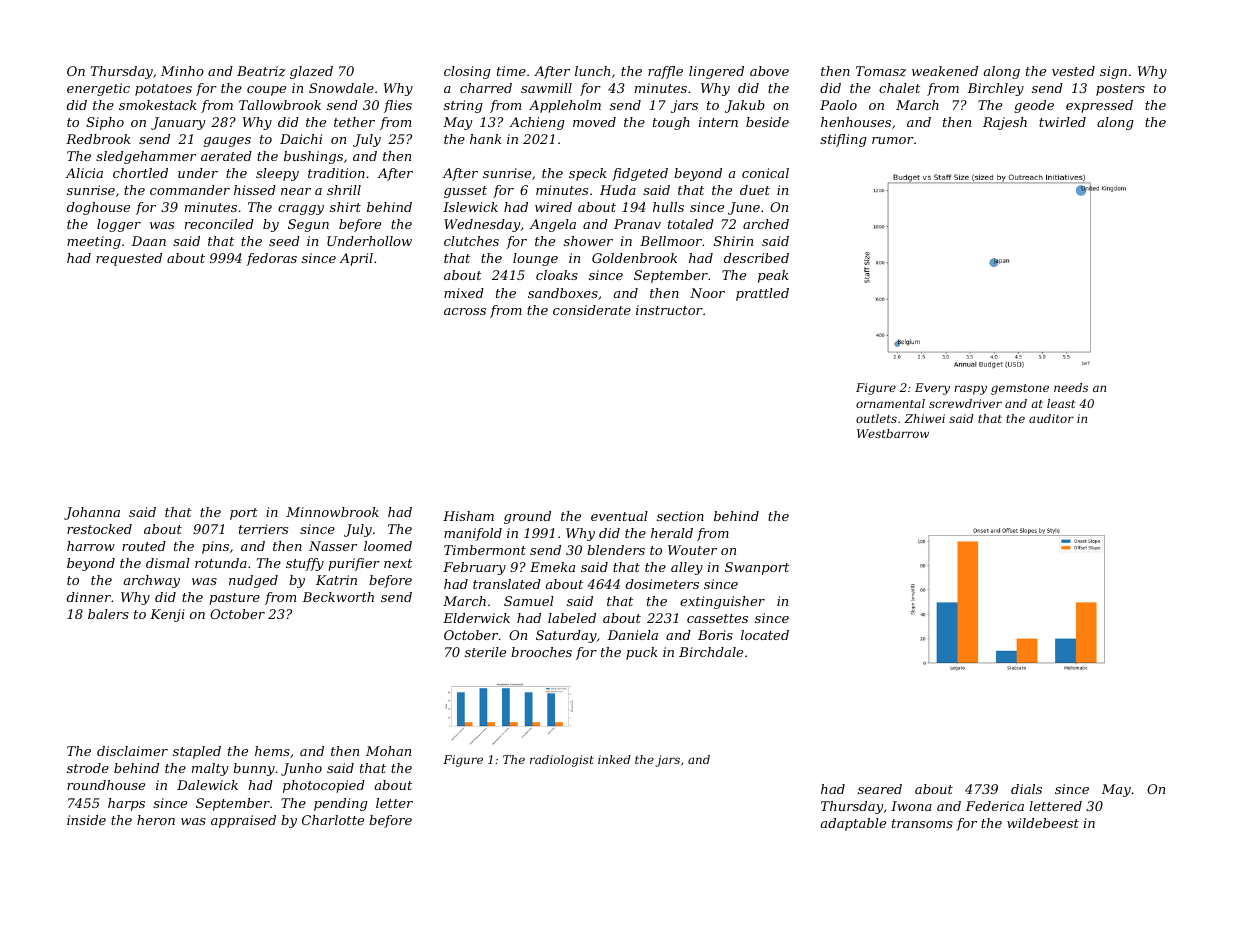 The height and width of the screenshot is (952, 1233). Describe the element at coordinates (669, 310) in the screenshot. I see `instructor` at that location.
